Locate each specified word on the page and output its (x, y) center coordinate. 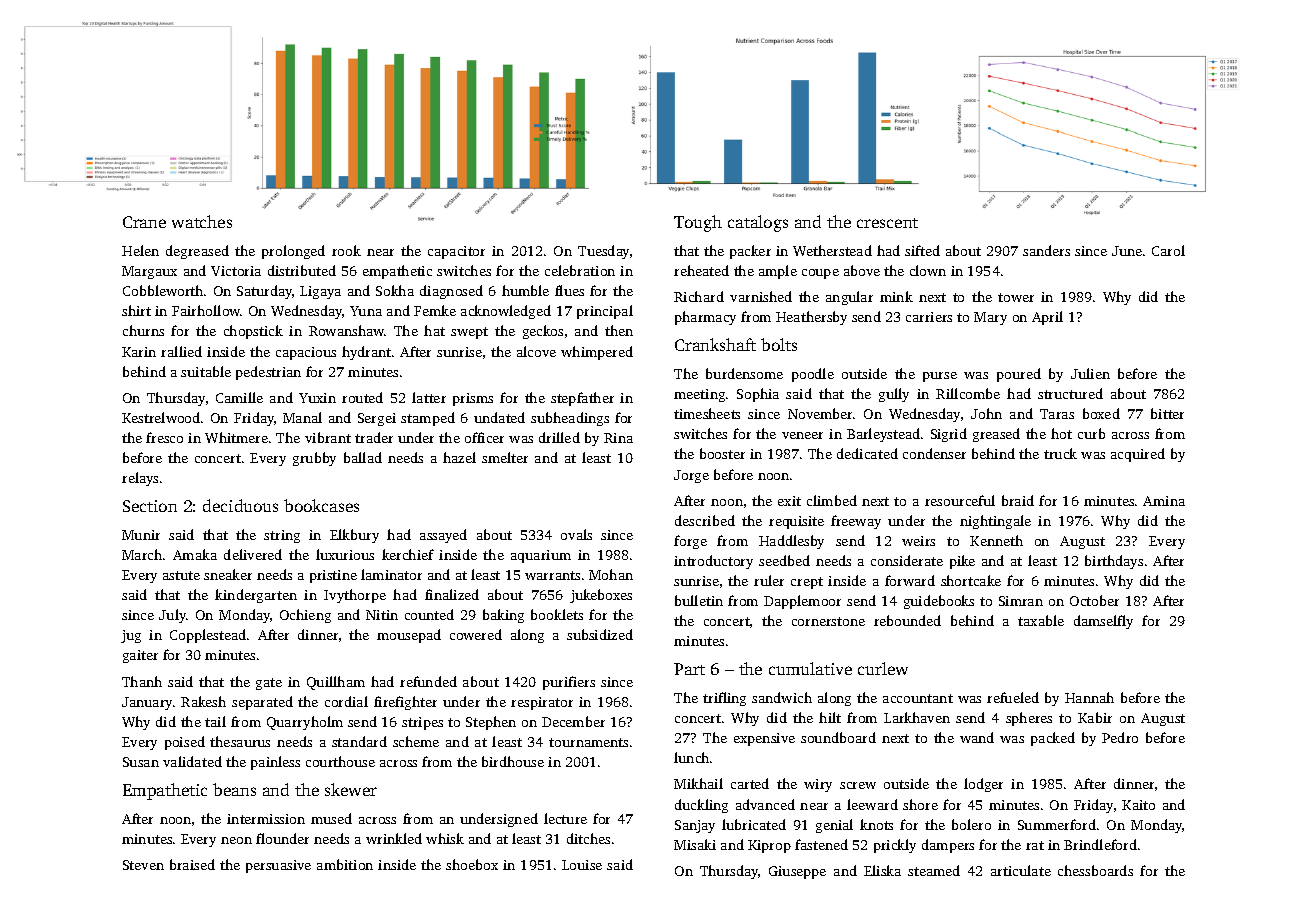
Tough (698, 223)
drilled (559, 437)
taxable (1041, 620)
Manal (302, 417)
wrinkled (394, 838)
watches (202, 221)
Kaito (1138, 805)
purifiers (569, 683)
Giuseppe (797, 872)
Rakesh (203, 701)
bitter (1167, 413)
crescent (887, 223)
